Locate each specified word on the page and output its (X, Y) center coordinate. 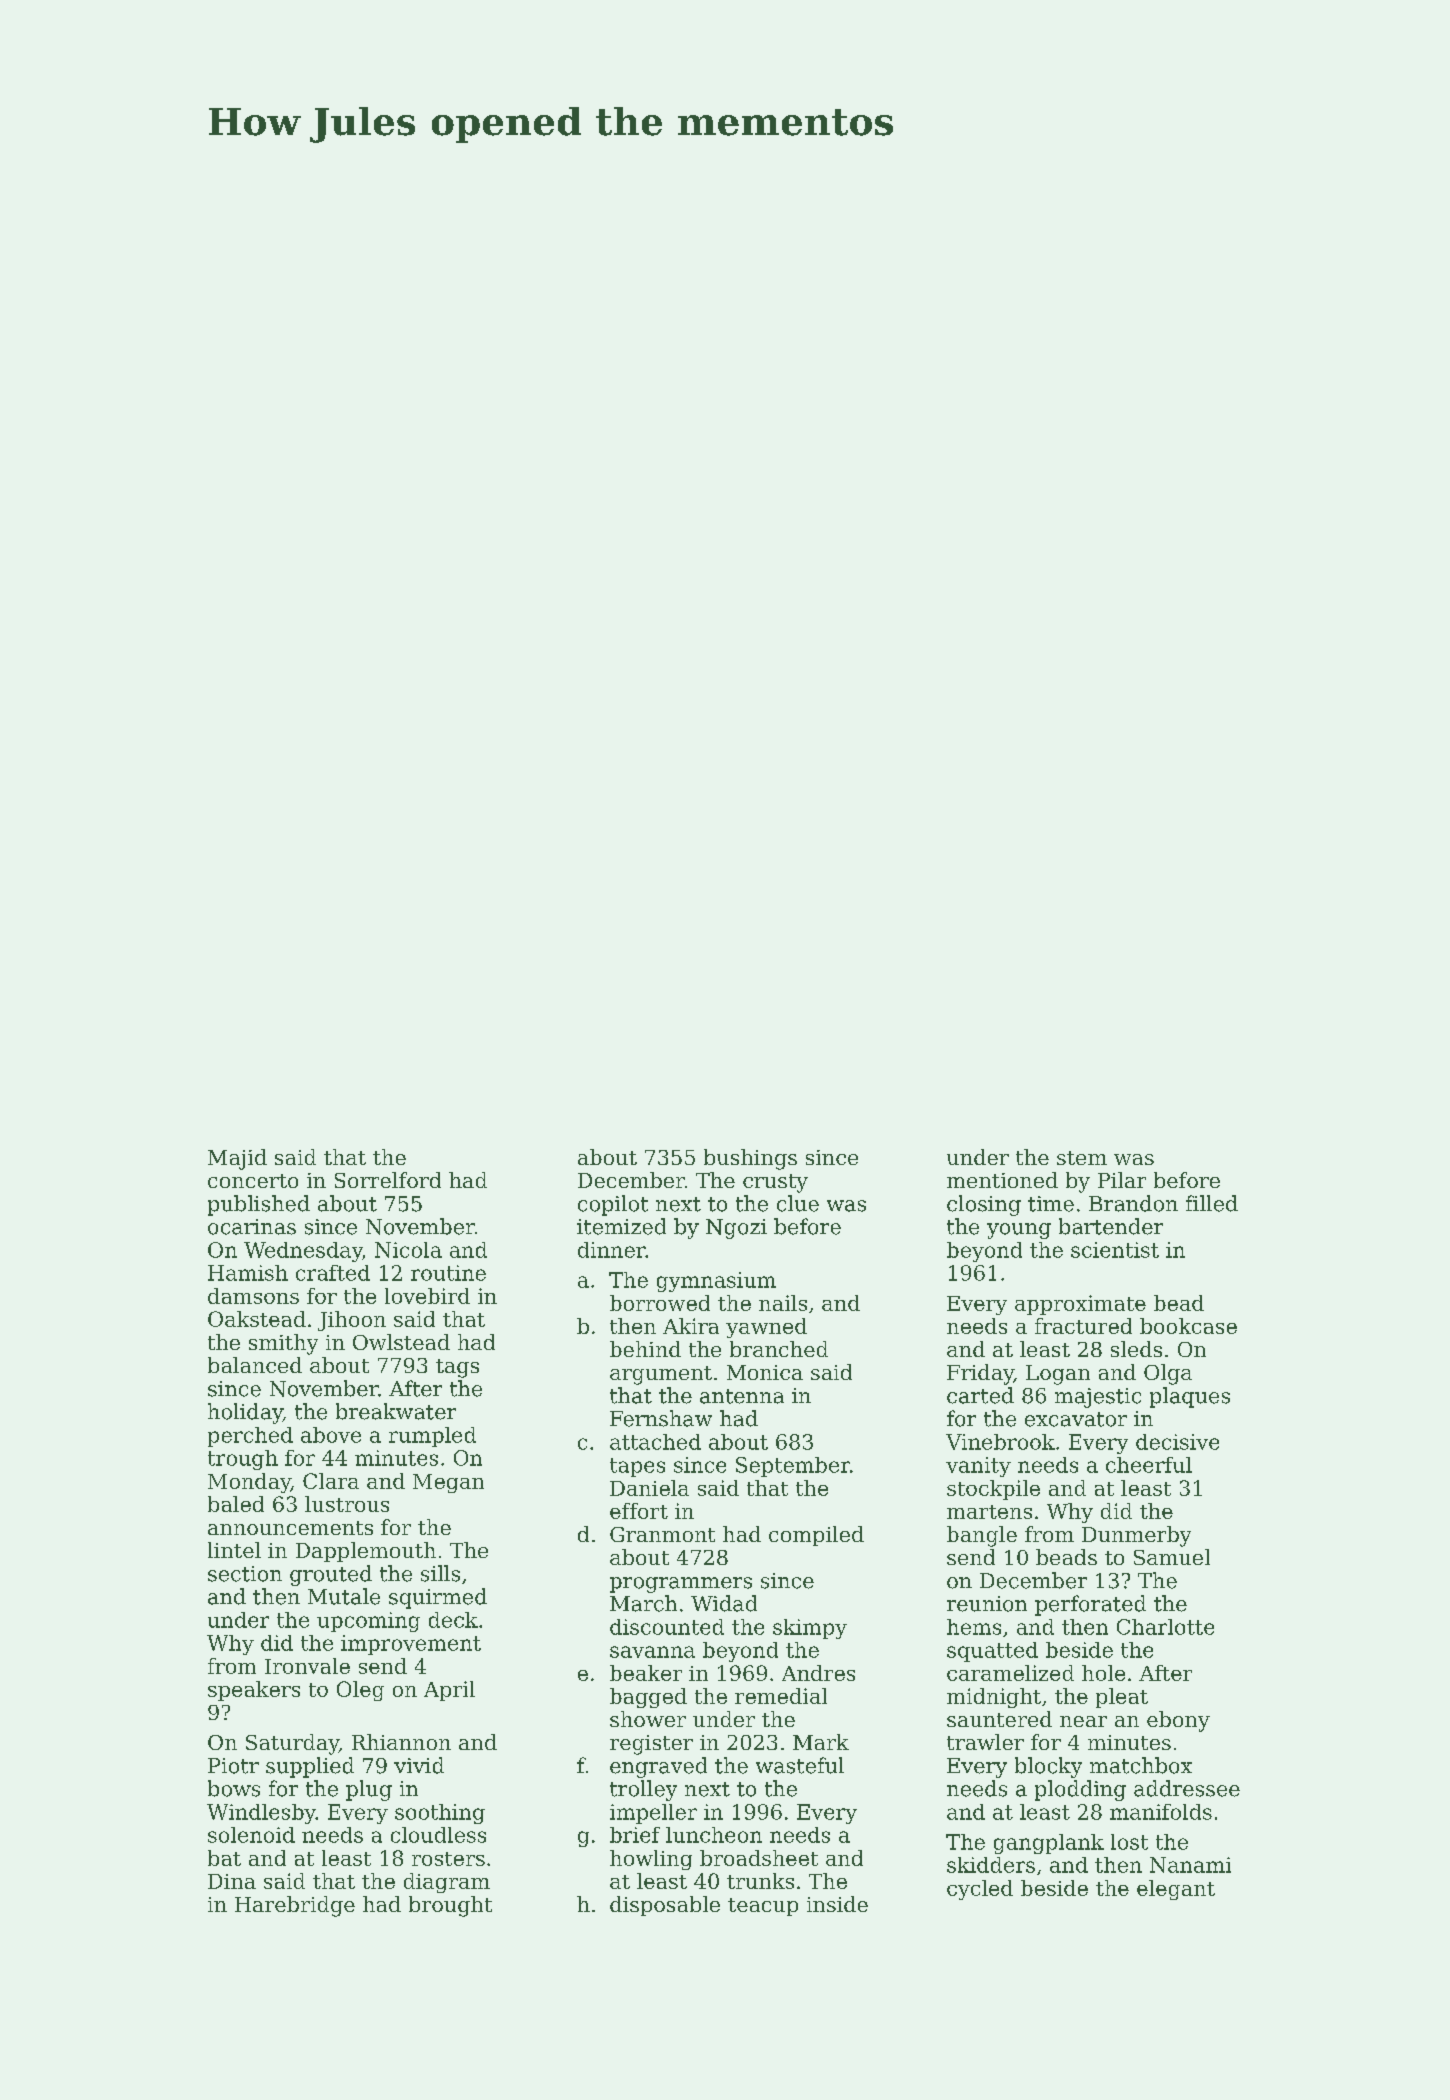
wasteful (800, 1765)
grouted (331, 1575)
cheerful (1149, 1465)
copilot (613, 1205)
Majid (237, 1159)
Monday (249, 1483)
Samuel (1172, 1557)
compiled (816, 1536)
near (1083, 1721)
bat (224, 1858)
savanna (652, 1652)
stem (1082, 1158)
